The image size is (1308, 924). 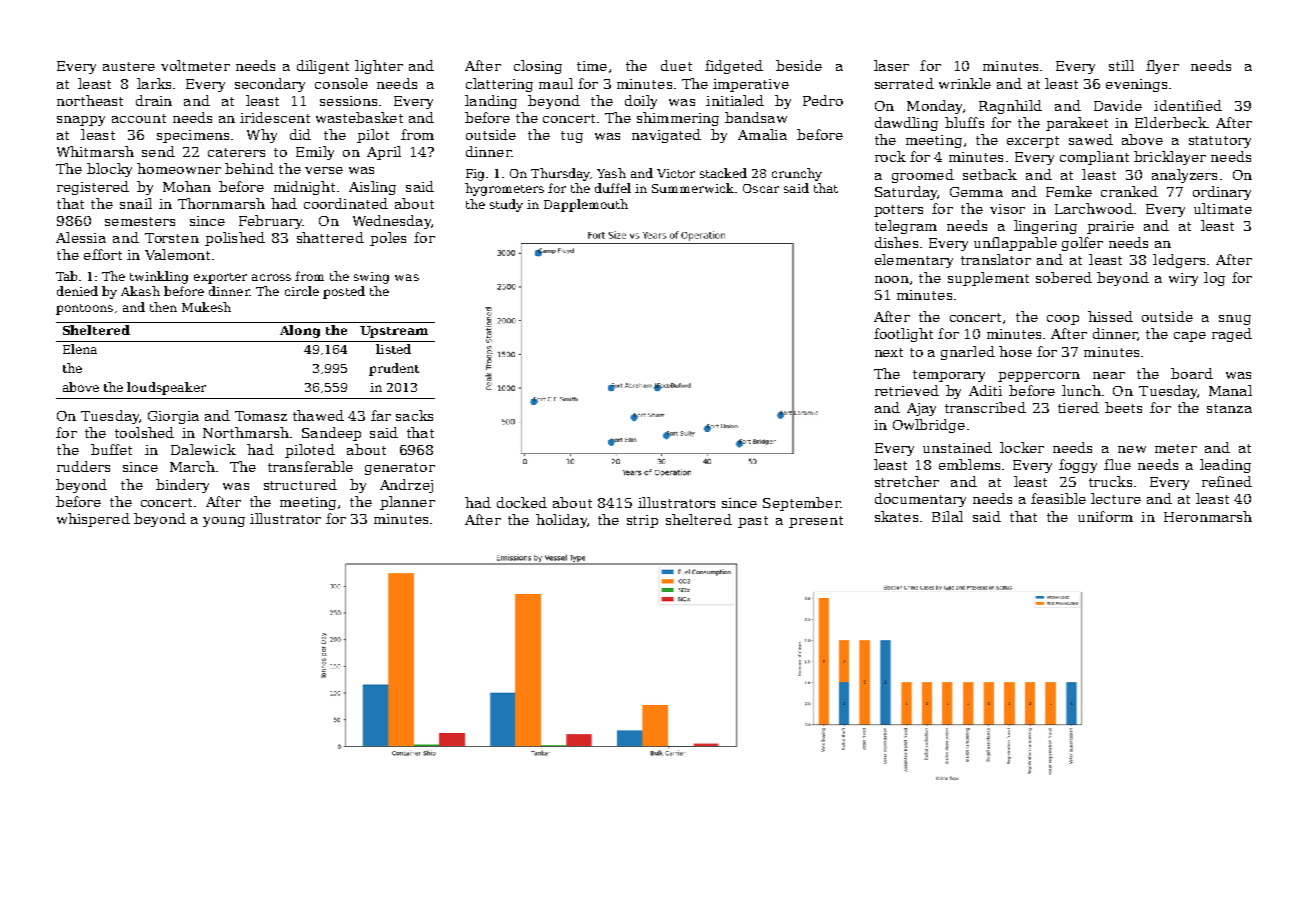 What do you see at coordinates (1184, 176) in the document?
I see `analyzers` at bounding box center [1184, 176].
